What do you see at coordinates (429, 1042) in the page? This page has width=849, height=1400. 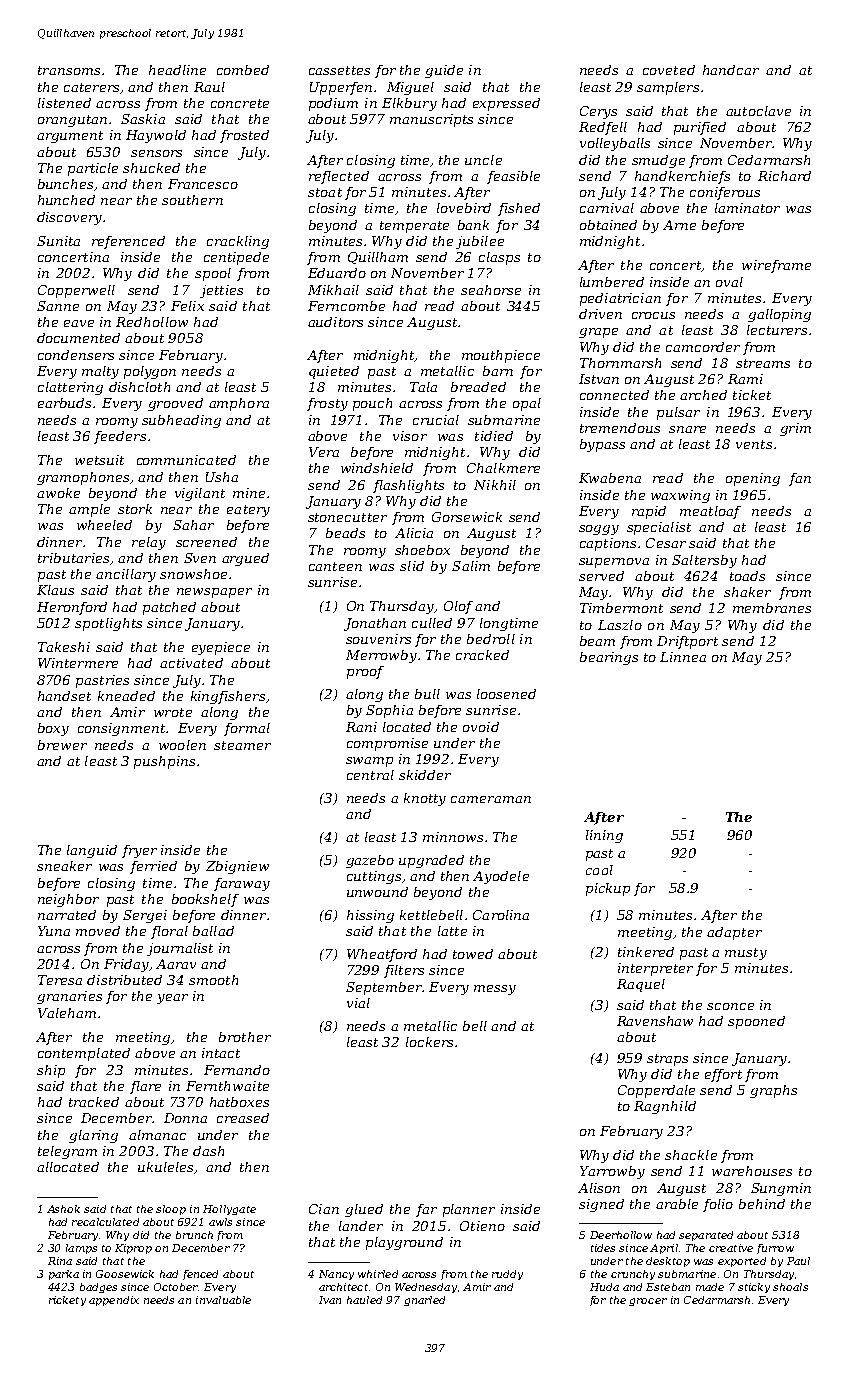 I see `lockers` at bounding box center [429, 1042].
